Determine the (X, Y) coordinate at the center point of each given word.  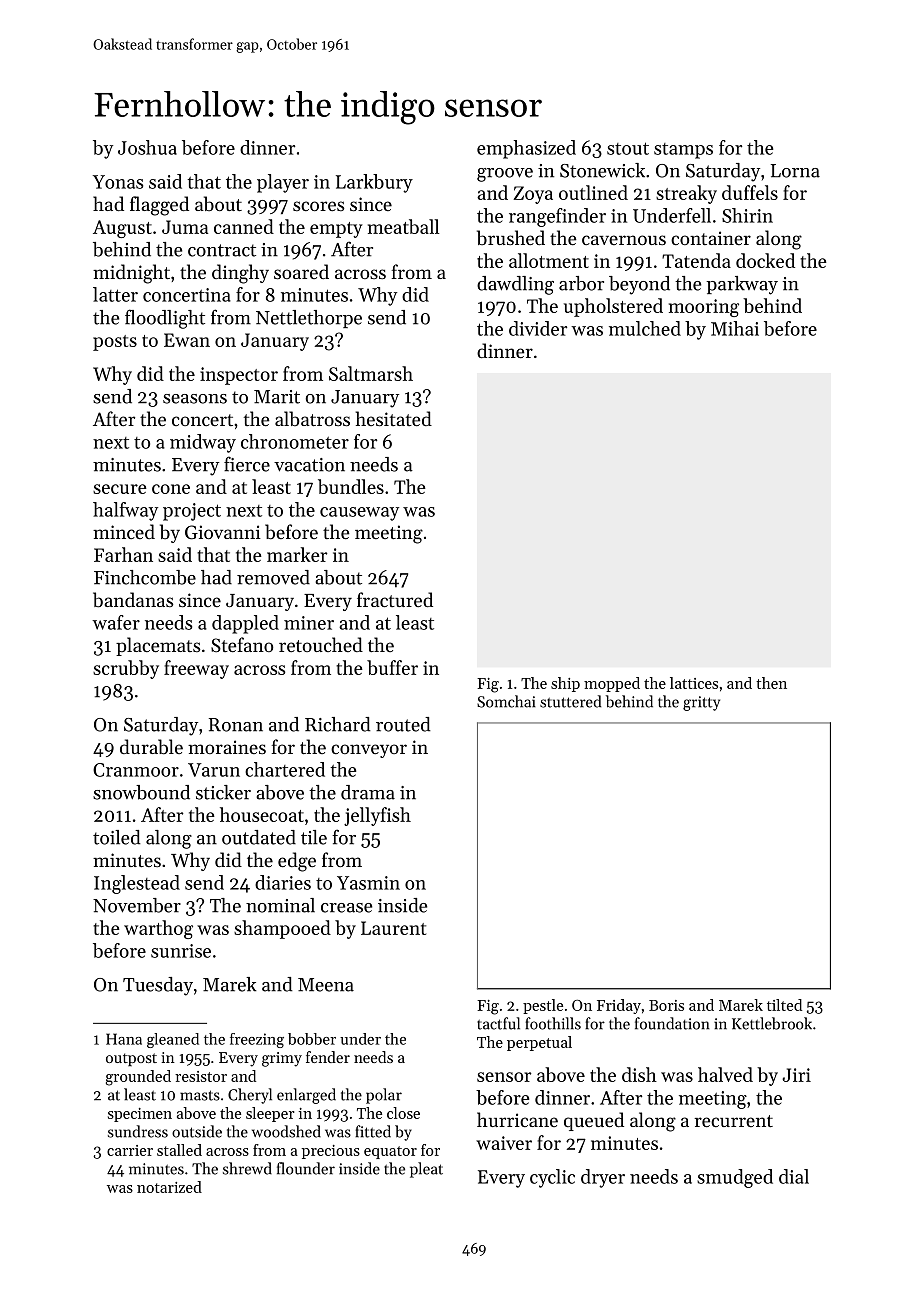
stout (628, 148)
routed (403, 724)
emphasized (526, 149)
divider (538, 328)
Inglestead (137, 884)
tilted (784, 1005)
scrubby (126, 669)
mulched (645, 328)
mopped (612, 684)
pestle (543, 1006)
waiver (504, 1143)
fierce (247, 464)
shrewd (247, 1168)
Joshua (147, 147)
